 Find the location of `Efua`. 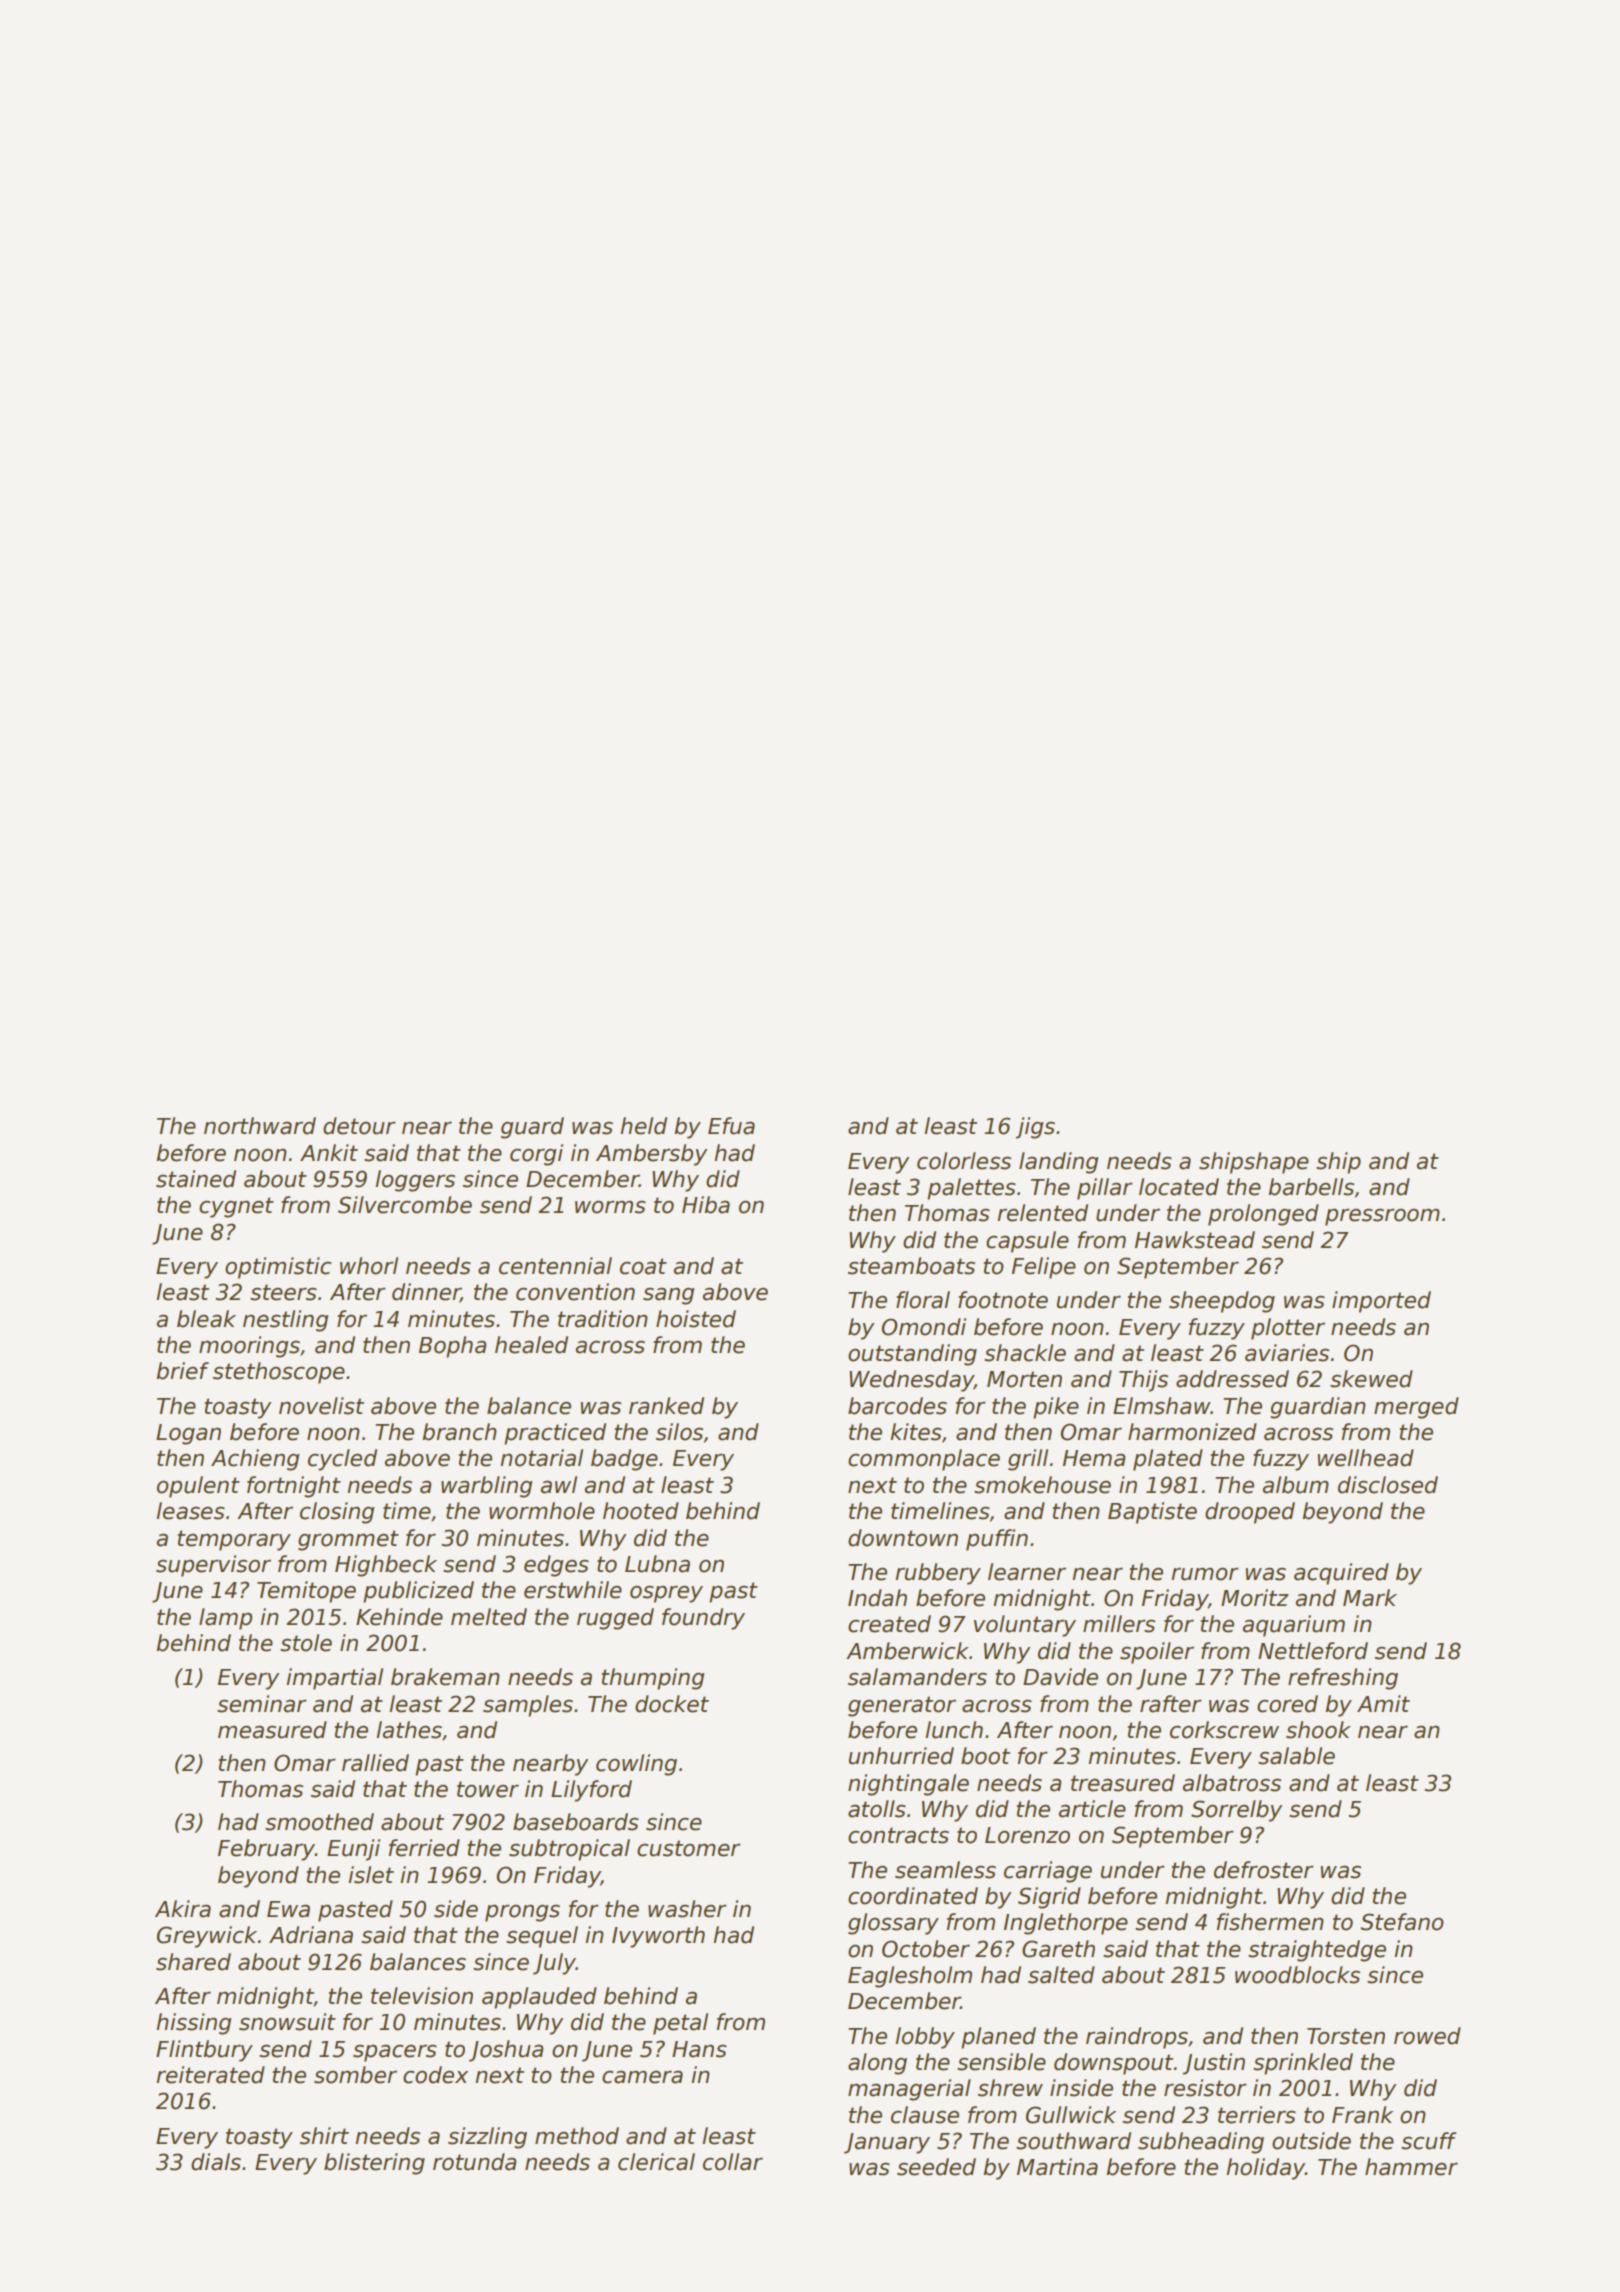

Efua is located at coordinates (731, 1126).
